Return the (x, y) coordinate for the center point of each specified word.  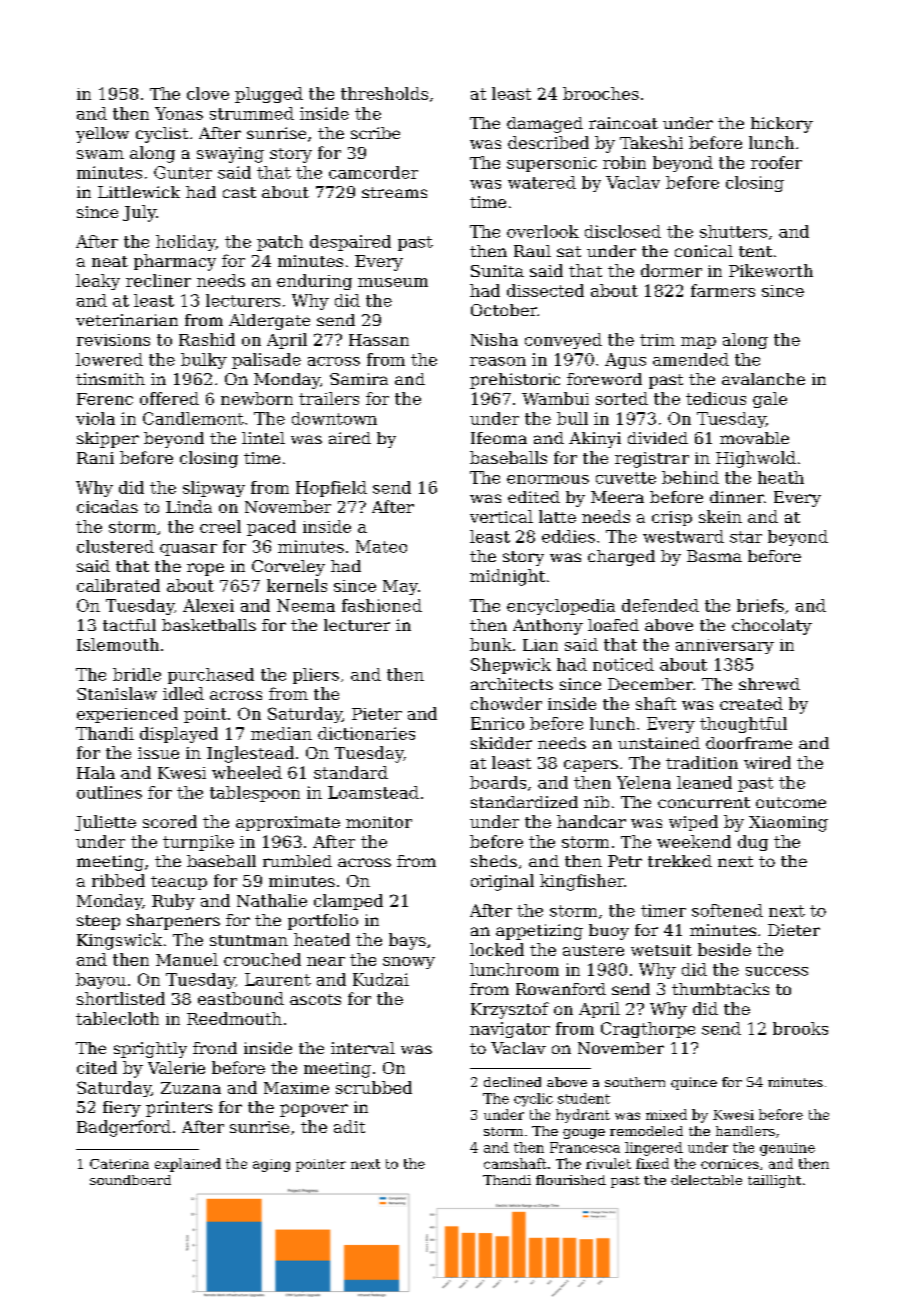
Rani (95, 458)
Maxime (296, 1088)
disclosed (623, 231)
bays (407, 941)
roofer (776, 162)
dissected (545, 290)
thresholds (384, 93)
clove (208, 93)
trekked (680, 861)
